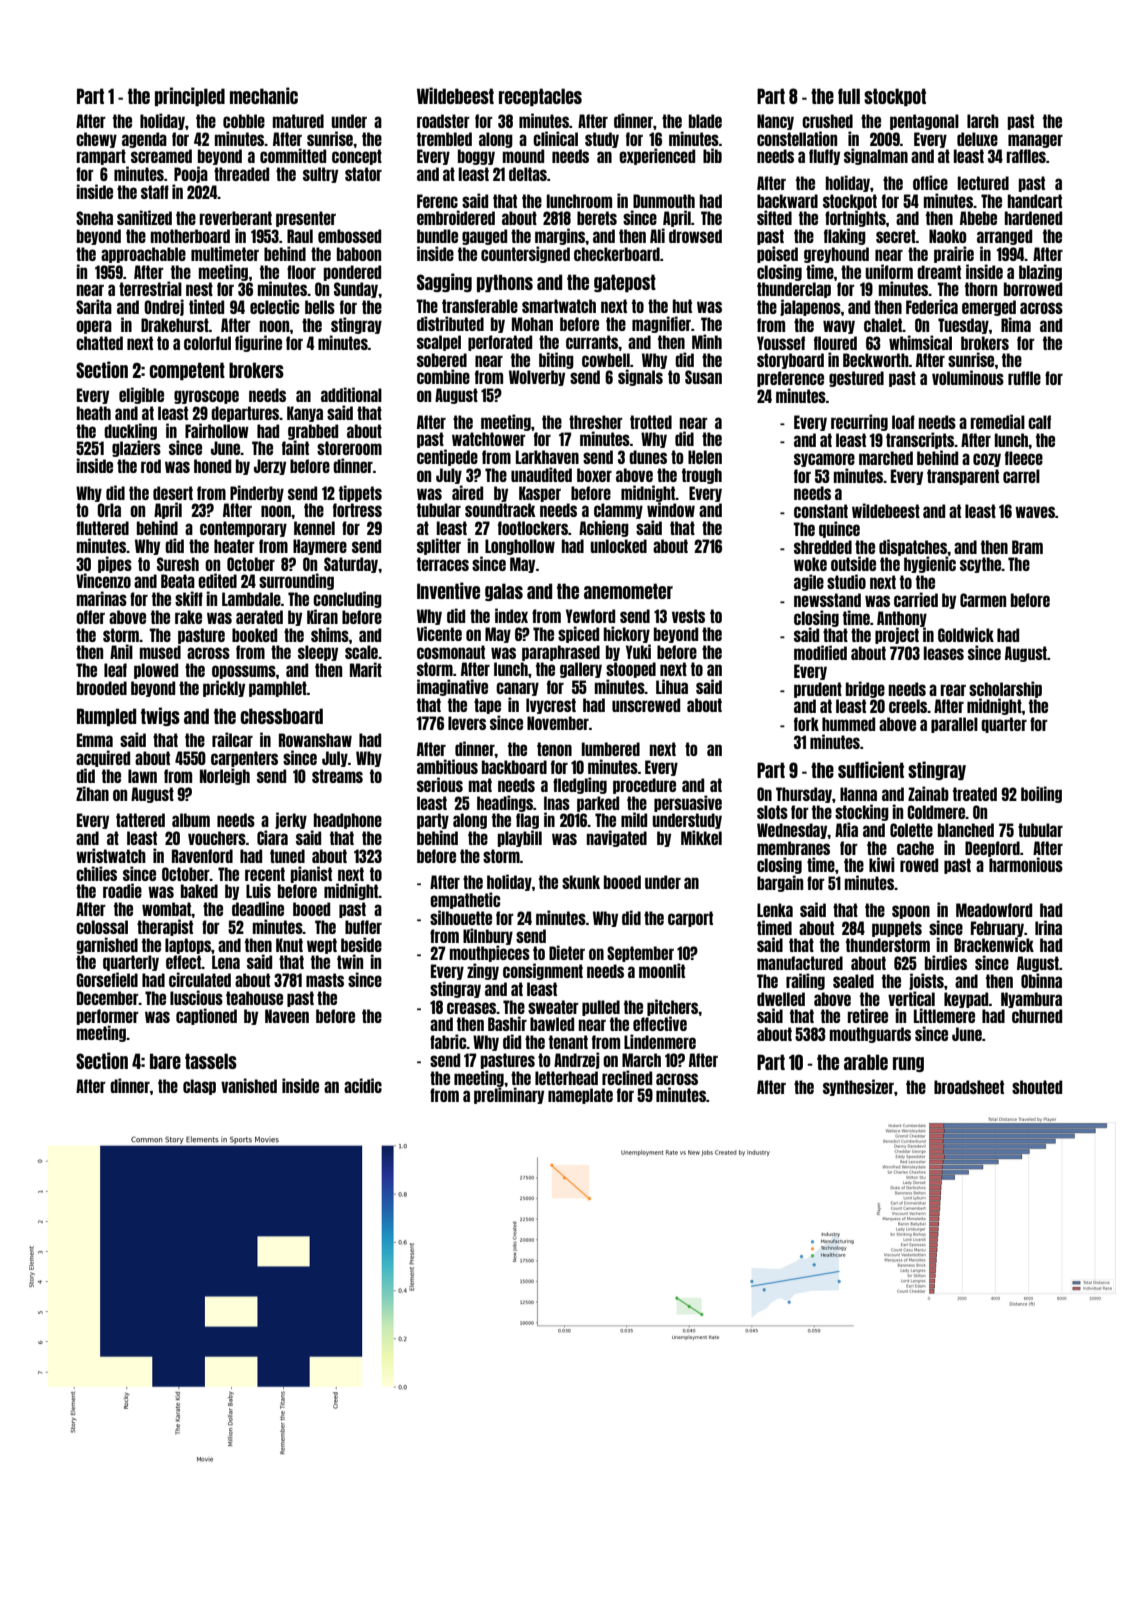 The width and height of the screenshot is (1139, 1610). I want to click on teahouse, so click(254, 998).
